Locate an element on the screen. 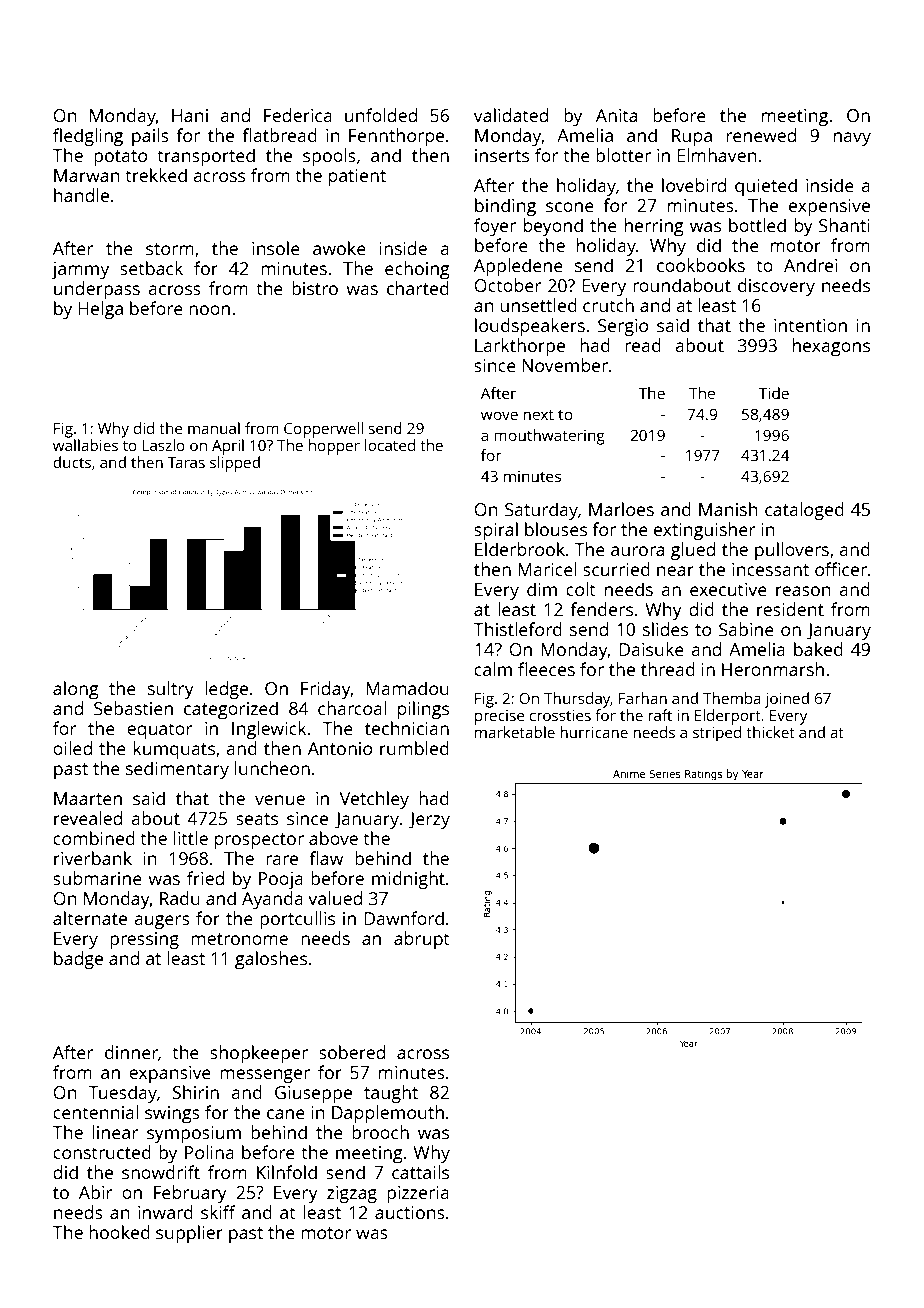  renewed is located at coordinates (761, 135).
